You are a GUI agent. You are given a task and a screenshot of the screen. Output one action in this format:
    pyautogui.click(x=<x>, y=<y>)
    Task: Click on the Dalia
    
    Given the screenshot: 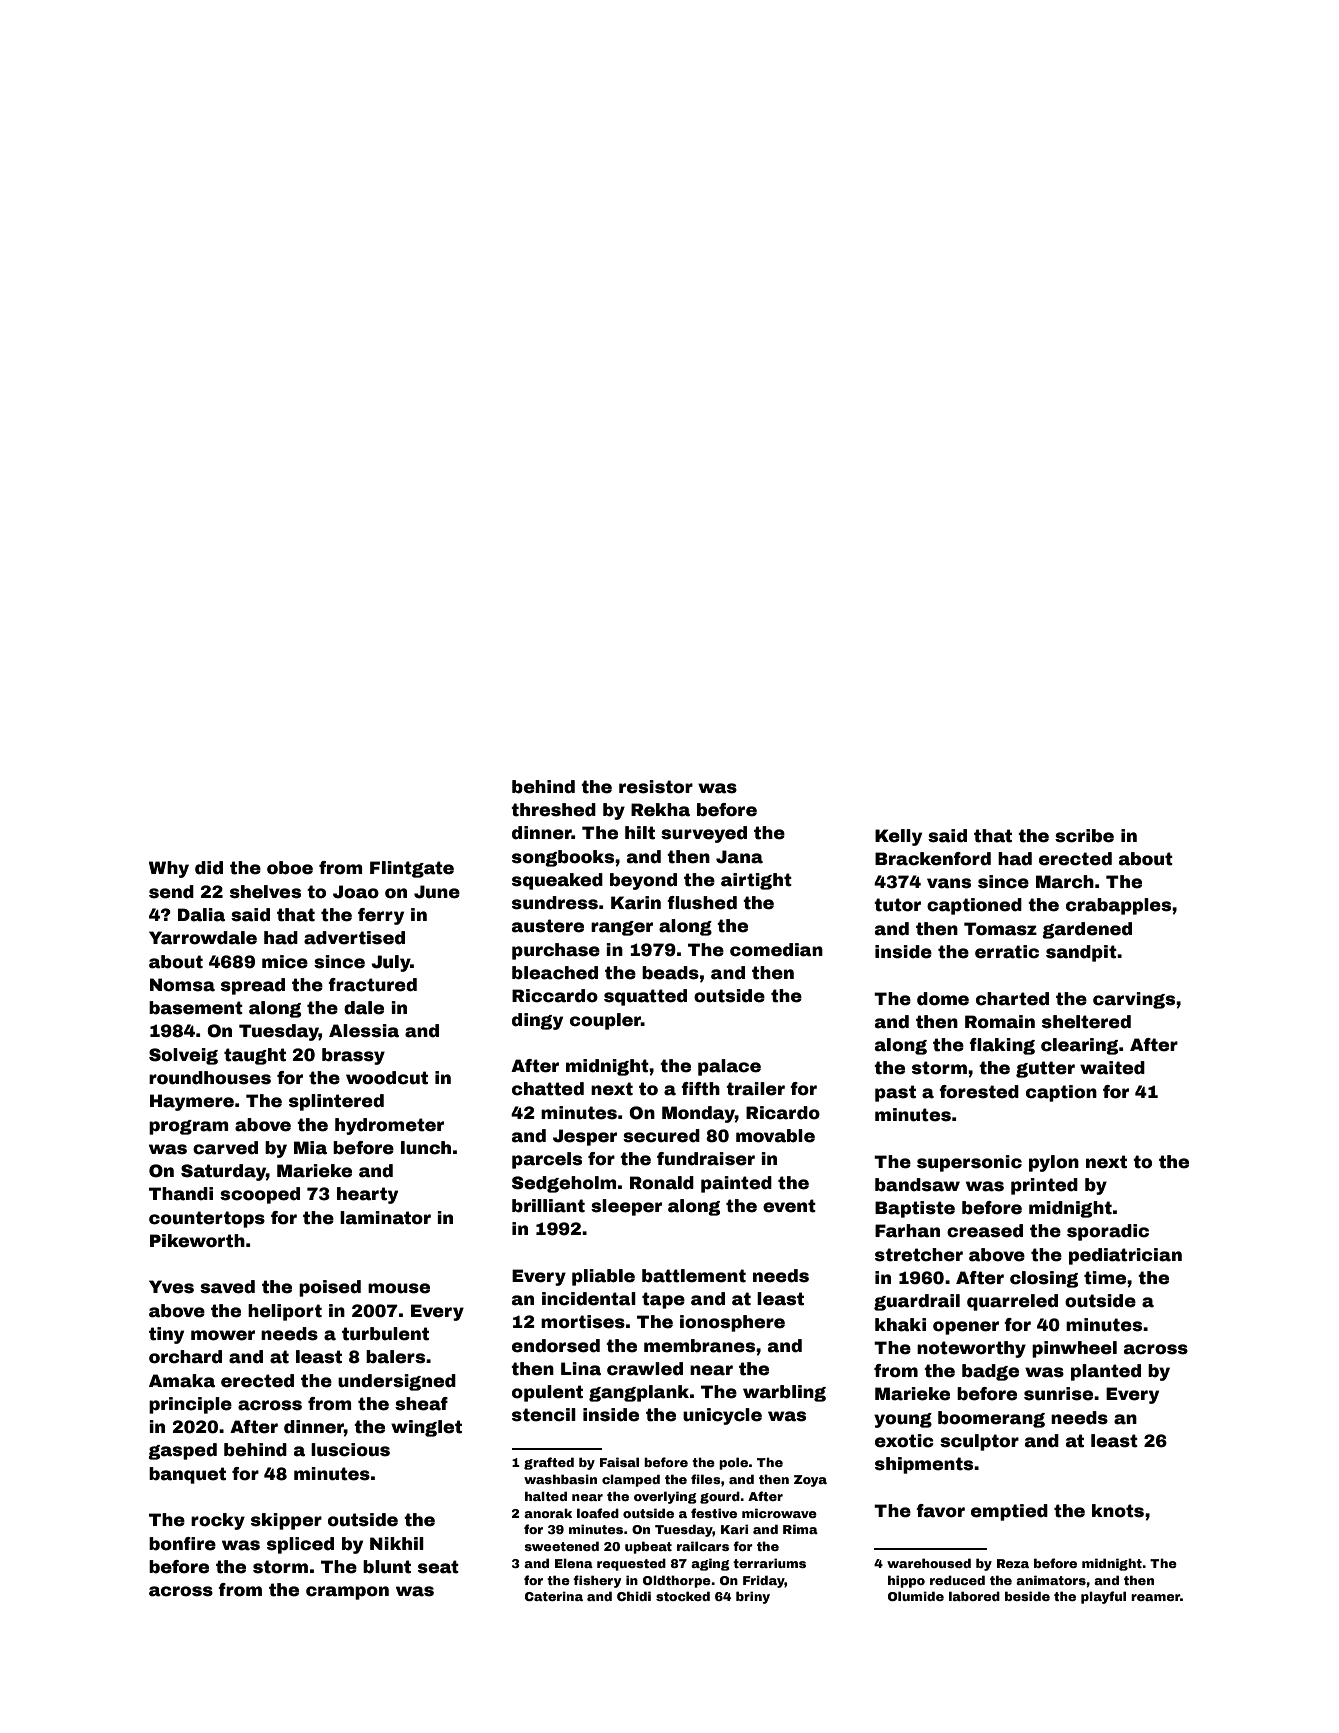 What is the action you would take?
    pyautogui.click(x=201, y=915)
